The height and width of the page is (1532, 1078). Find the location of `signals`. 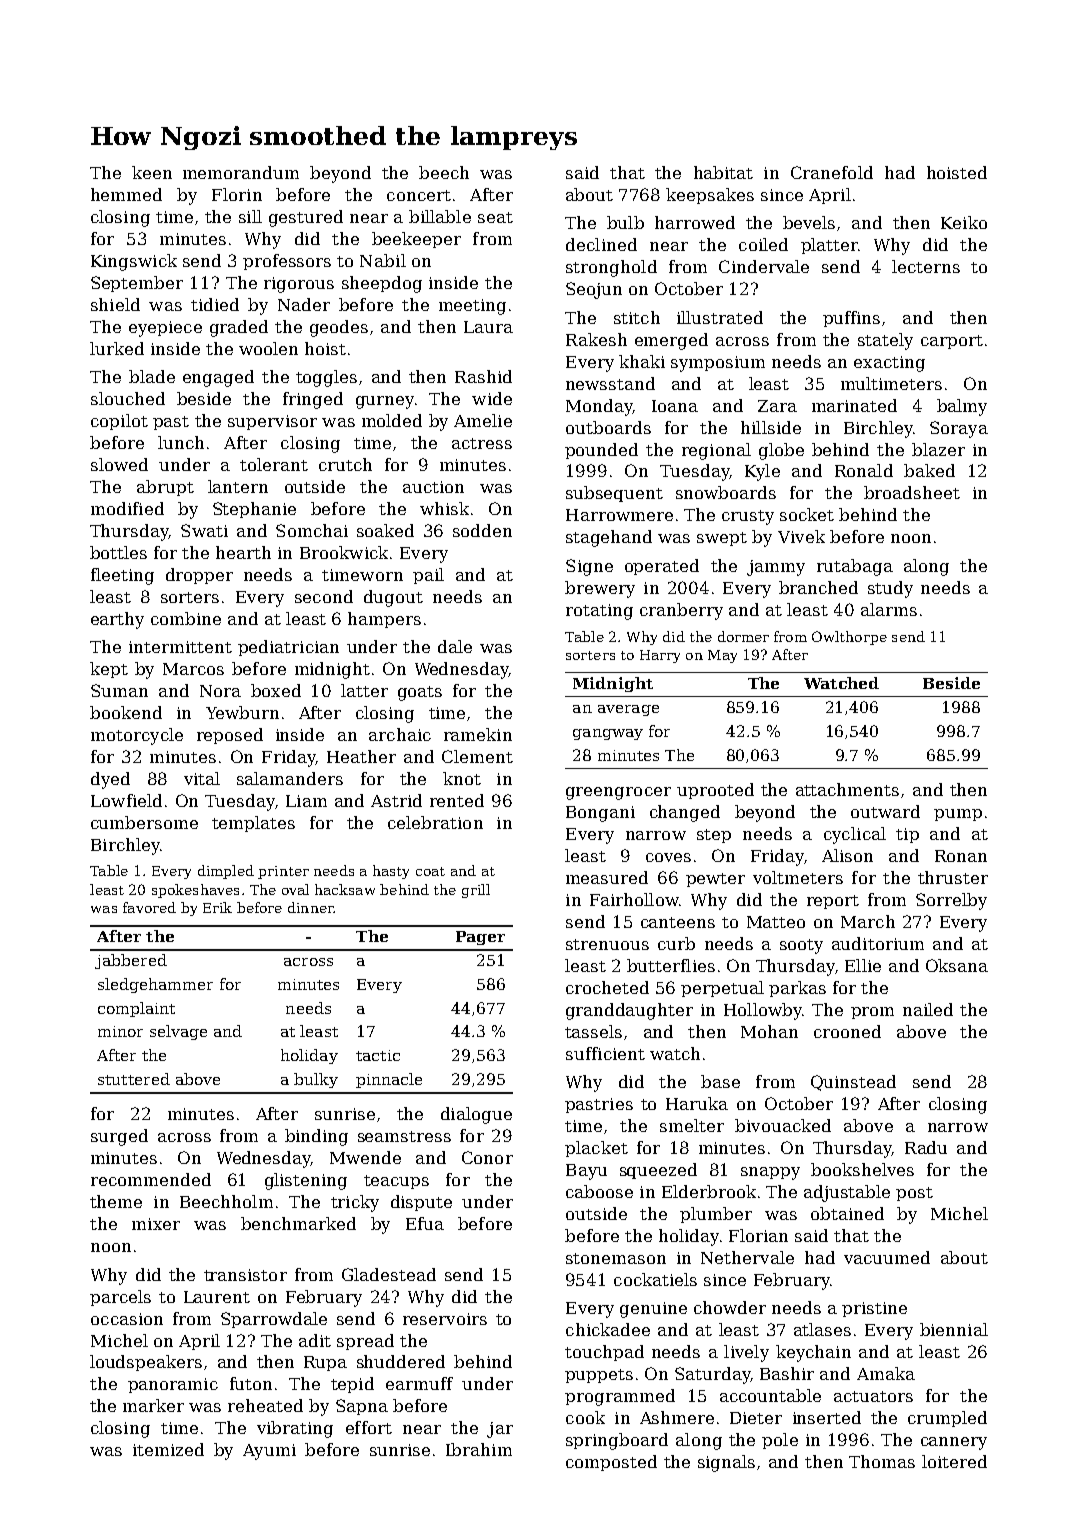

signals is located at coordinates (726, 1463).
